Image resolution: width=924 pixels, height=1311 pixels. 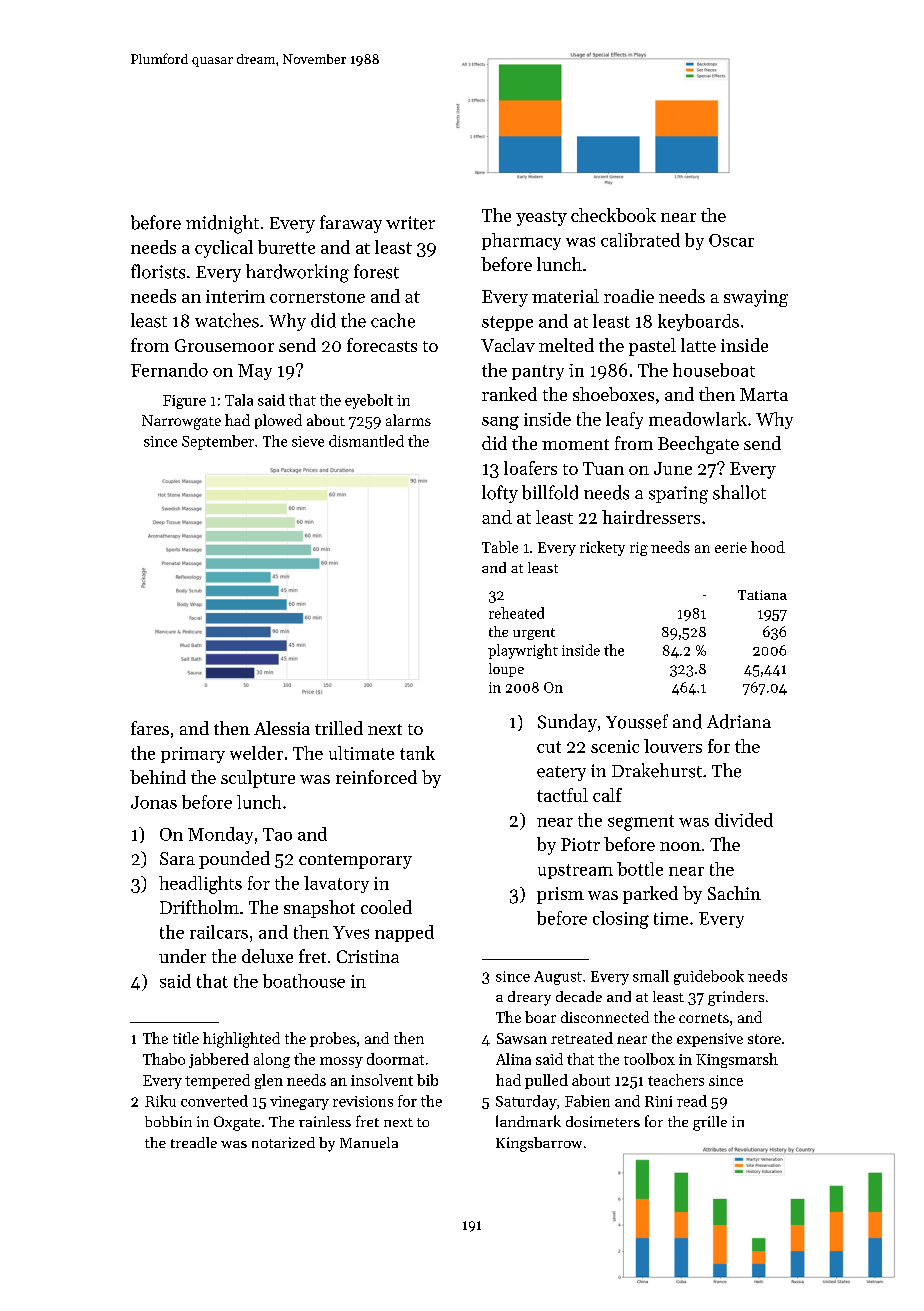 I want to click on prism, so click(x=560, y=895).
